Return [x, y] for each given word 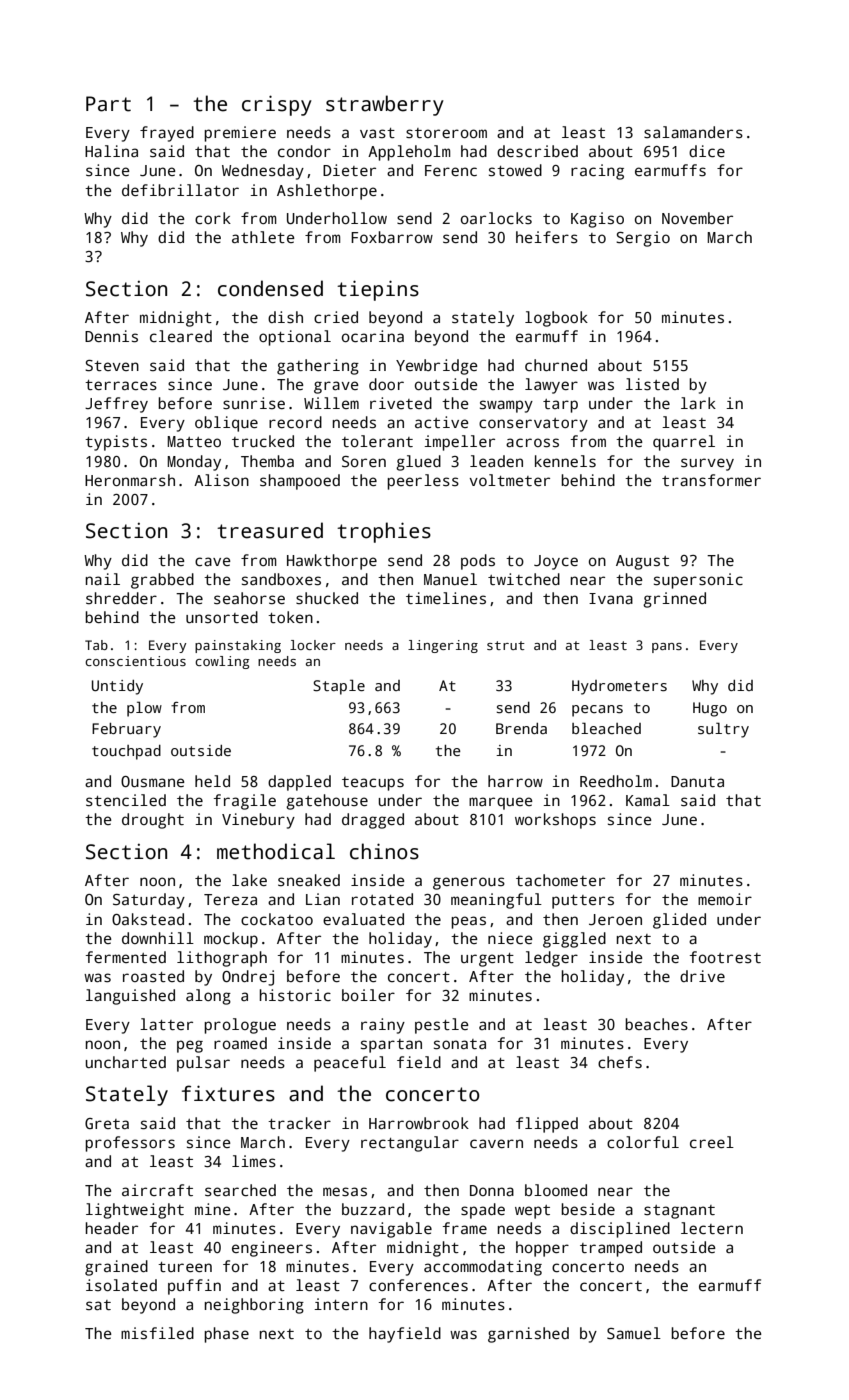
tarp [560, 406]
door [386, 384]
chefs [620, 1062]
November [697, 218]
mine [213, 1209]
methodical [276, 851]
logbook [556, 319]
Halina [111, 151]
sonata [460, 1044]
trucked [263, 441]
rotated [382, 899]
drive [702, 976]
